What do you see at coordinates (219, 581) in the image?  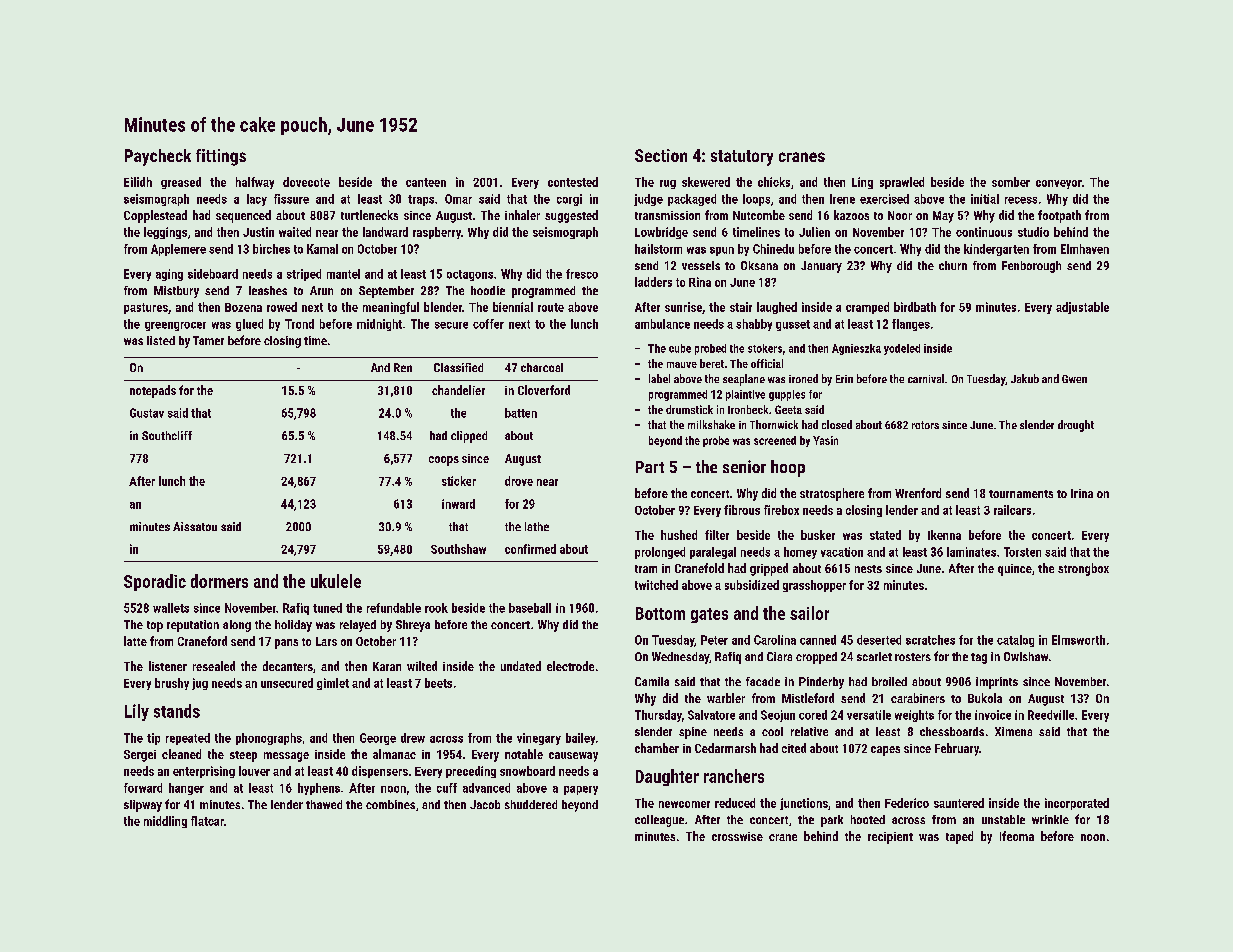 I see `dormers` at bounding box center [219, 581].
